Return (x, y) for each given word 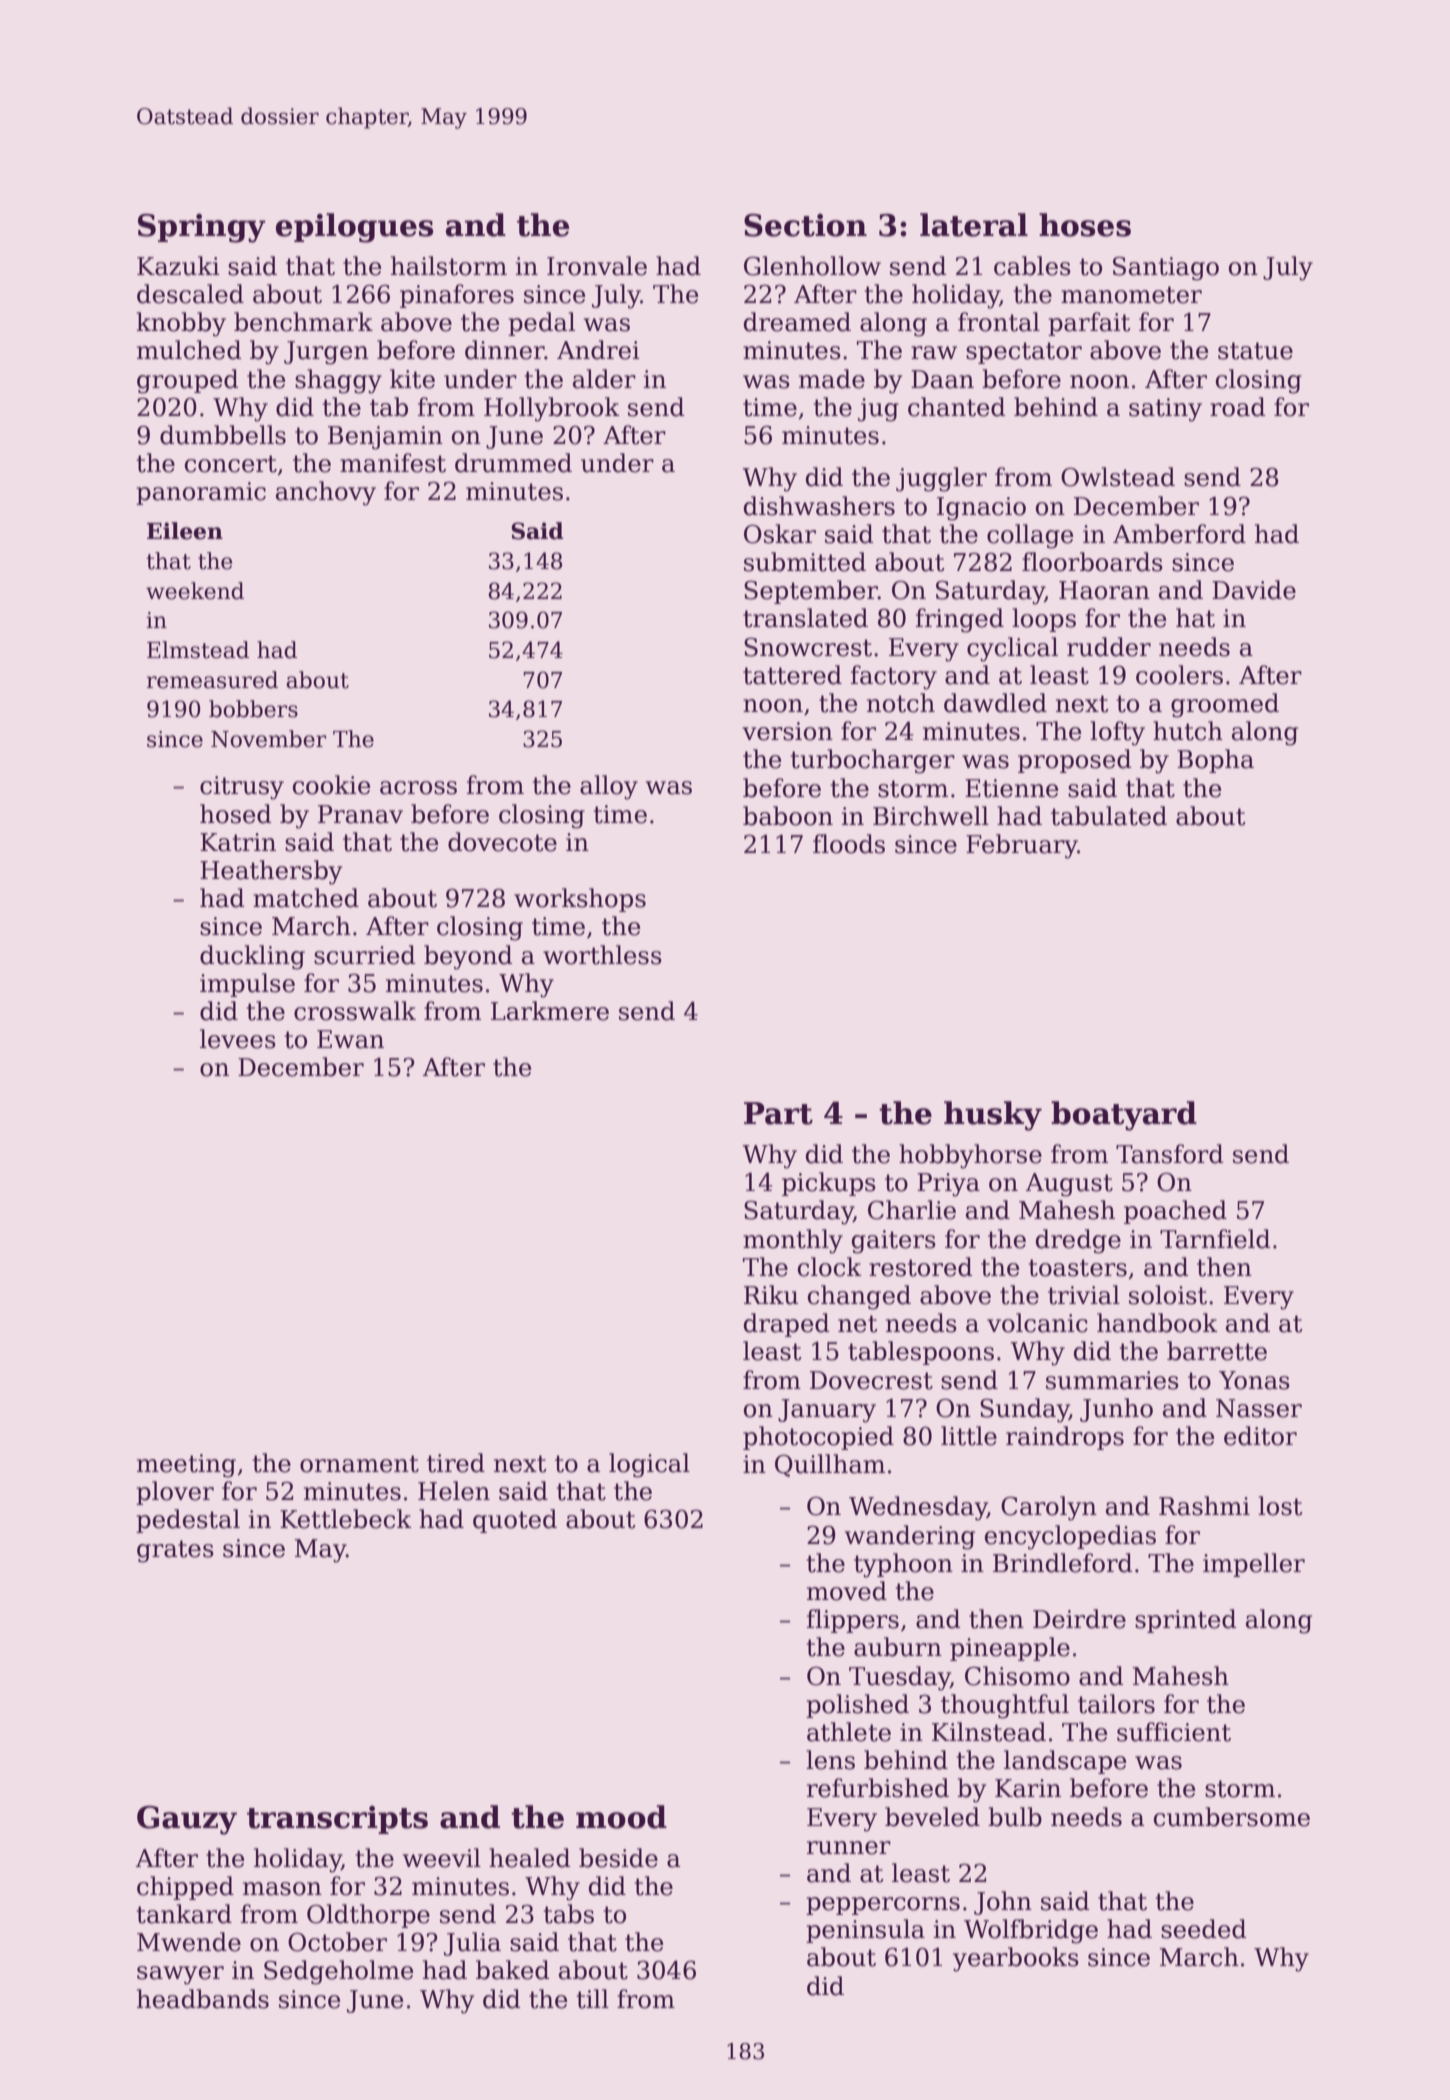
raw (934, 353)
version (787, 731)
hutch (1188, 731)
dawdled (995, 703)
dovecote (502, 842)
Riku (771, 1295)
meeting (186, 1466)
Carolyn (1049, 1508)
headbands (203, 1999)
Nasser (1259, 1408)
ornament (359, 1464)
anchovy (326, 493)
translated (805, 618)
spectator (1024, 353)
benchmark (303, 322)
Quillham (830, 1465)
